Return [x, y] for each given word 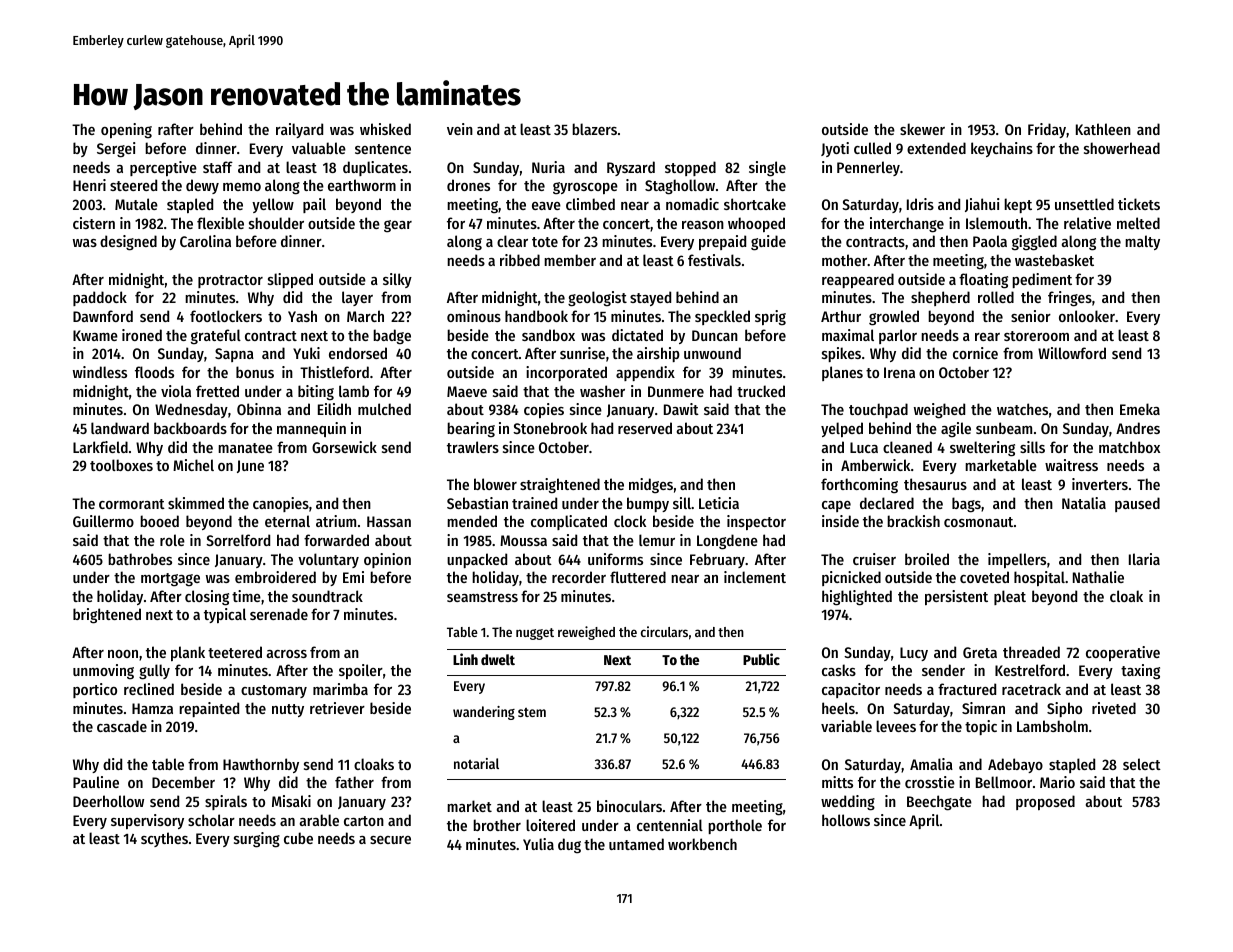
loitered [550, 825]
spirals [226, 802]
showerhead [1122, 148]
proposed [1045, 802]
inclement [755, 577]
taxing [1140, 672]
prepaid [722, 242]
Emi [353, 577]
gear [398, 226]
